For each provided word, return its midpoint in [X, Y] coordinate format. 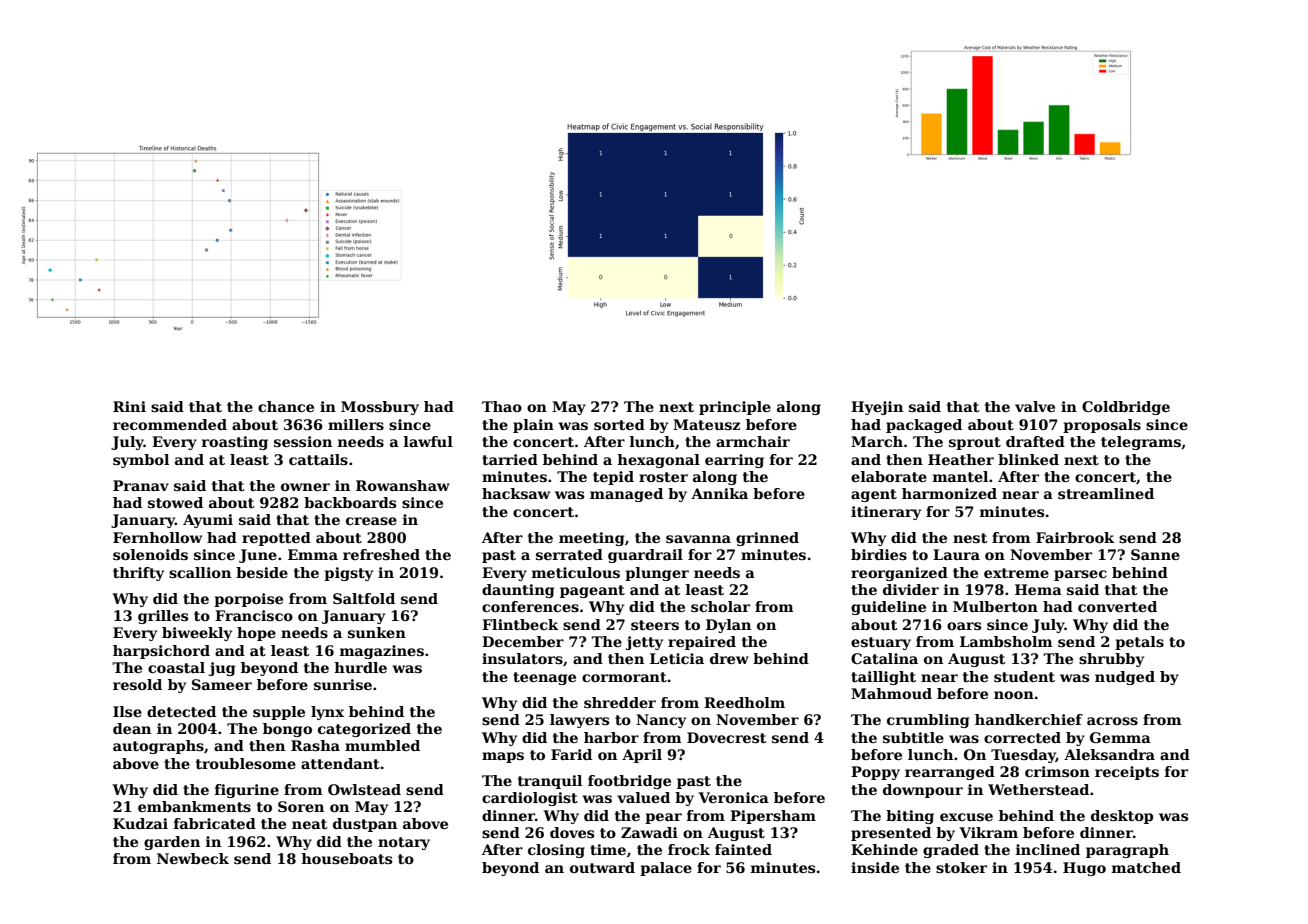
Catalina [884, 658]
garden [172, 843]
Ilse [127, 711]
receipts [1127, 773]
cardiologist [530, 799]
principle [735, 408]
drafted [1035, 441]
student [1024, 676]
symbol [141, 461]
